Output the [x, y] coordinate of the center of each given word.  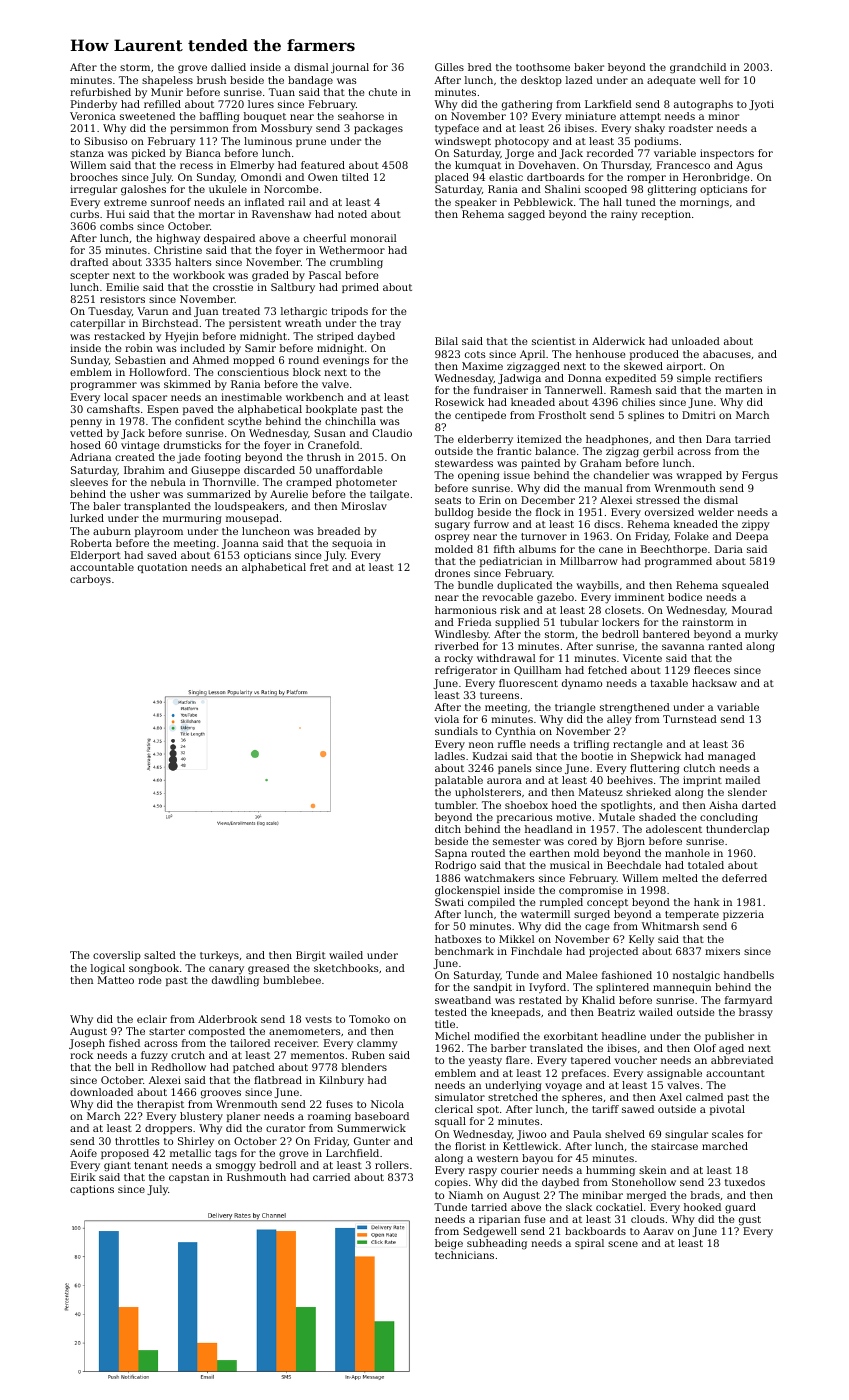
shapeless [167, 81]
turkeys [219, 956]
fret [319, 567]
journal [350, 68]
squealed [745, 586]
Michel [452, 1036]
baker [589, 67]
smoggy [236, 1167]
